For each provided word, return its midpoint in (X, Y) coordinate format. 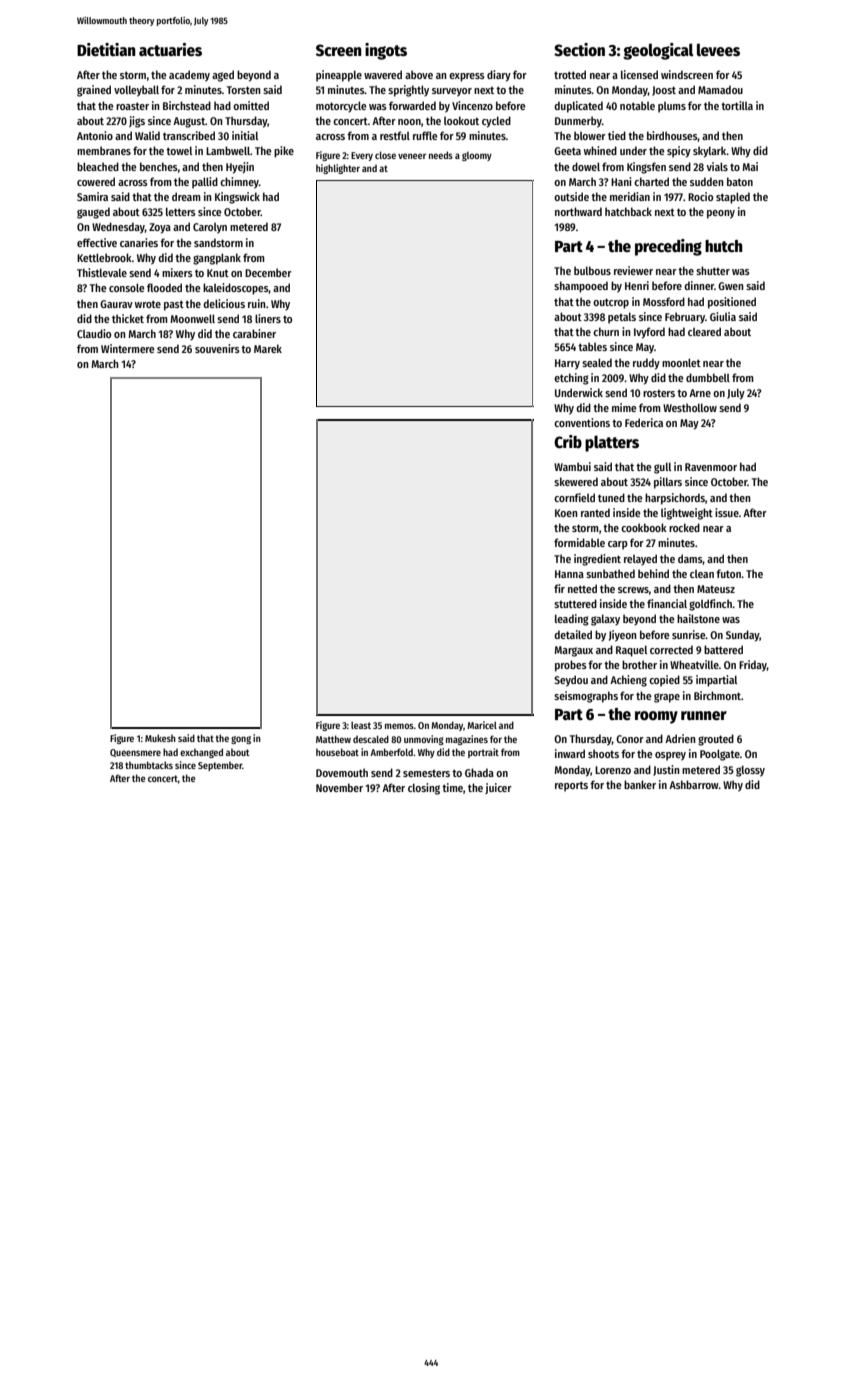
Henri (637, 285)
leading (572, 620)
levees (718, 49)
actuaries (170, 50)
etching (571, 379)
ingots (386, 51)
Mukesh (160, 738)
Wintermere (128, 348)
